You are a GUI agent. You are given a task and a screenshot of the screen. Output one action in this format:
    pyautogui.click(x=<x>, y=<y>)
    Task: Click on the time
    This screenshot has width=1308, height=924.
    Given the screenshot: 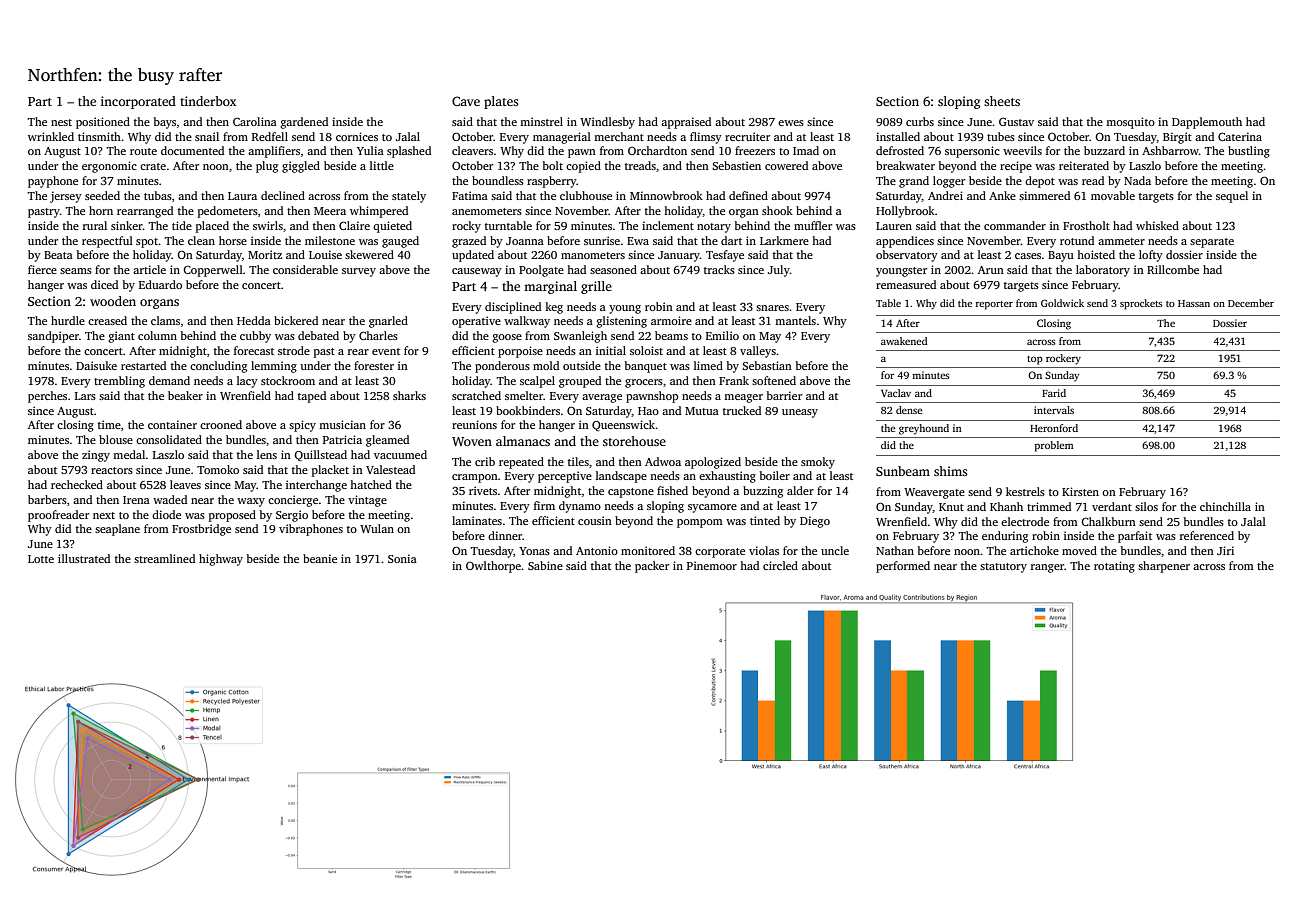 What is the action you would take?
    pyautogui.click(x=109, y=424)
